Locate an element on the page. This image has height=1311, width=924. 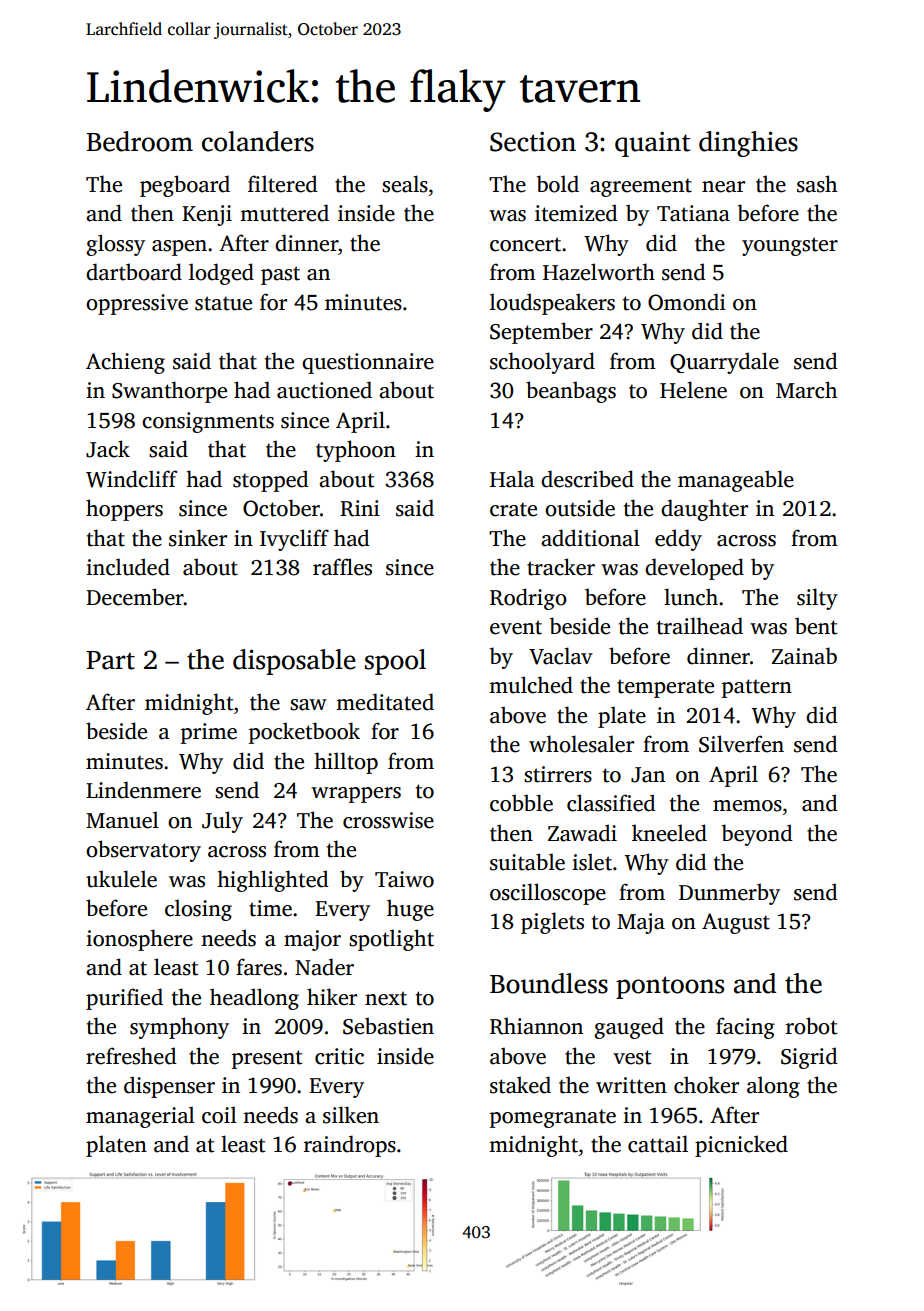
colanders is located at coordinates (258, 141).
